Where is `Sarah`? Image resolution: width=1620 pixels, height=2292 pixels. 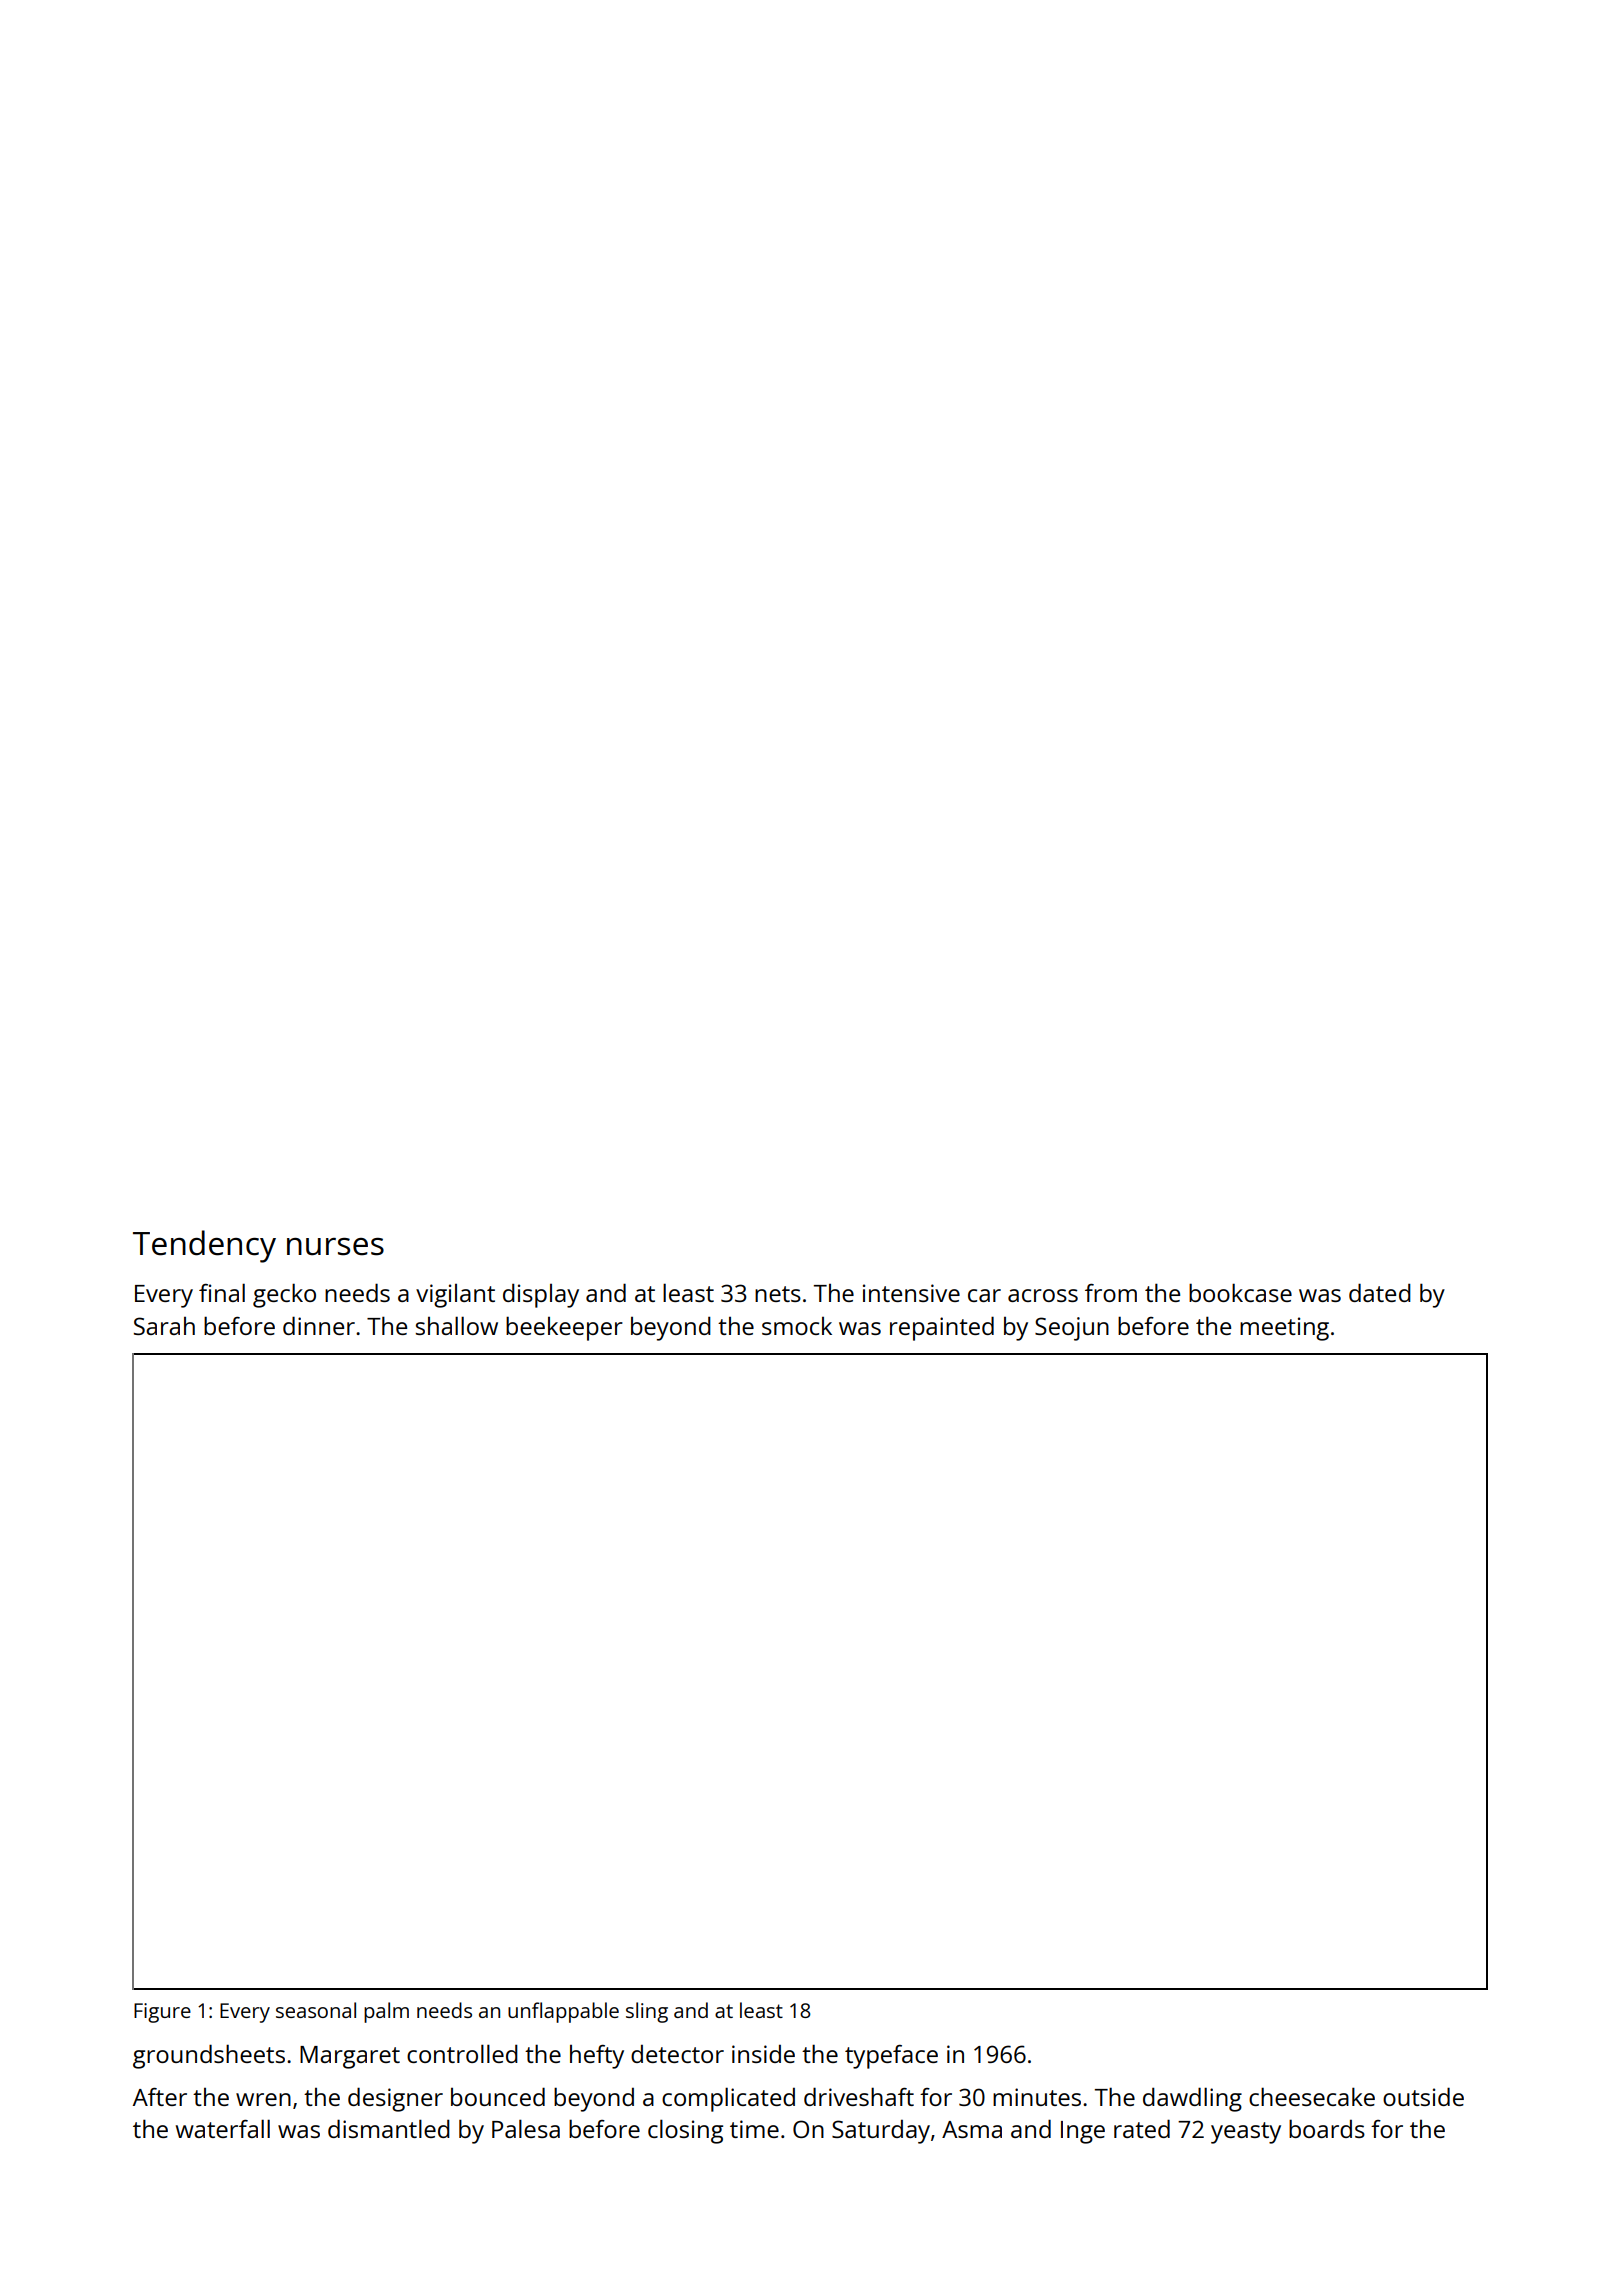 Sarah is located at coordinates (164, 1326).
